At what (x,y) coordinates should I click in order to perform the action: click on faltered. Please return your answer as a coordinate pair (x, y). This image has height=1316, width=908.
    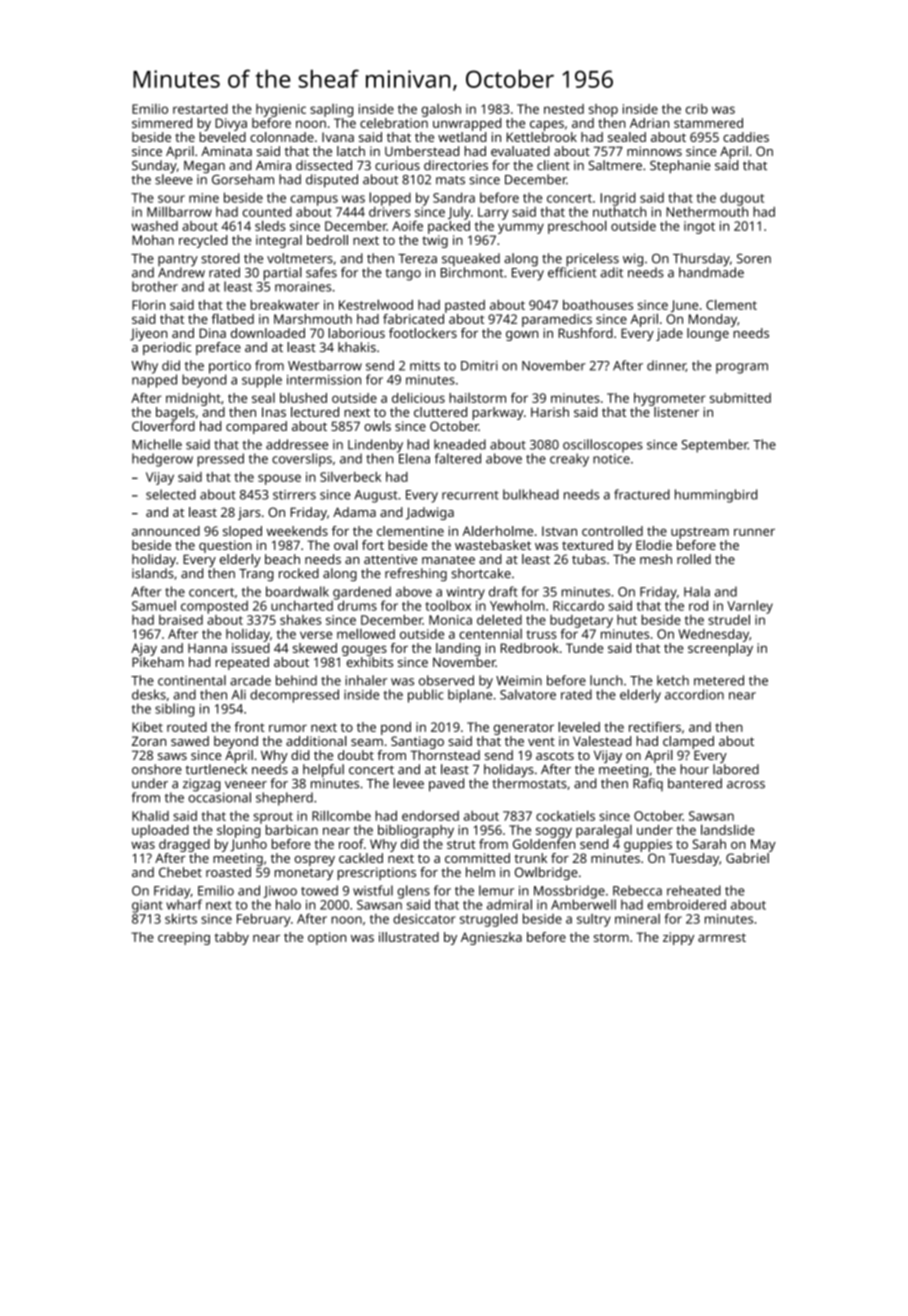
    Looking at the image, I should click on (458, 458).
